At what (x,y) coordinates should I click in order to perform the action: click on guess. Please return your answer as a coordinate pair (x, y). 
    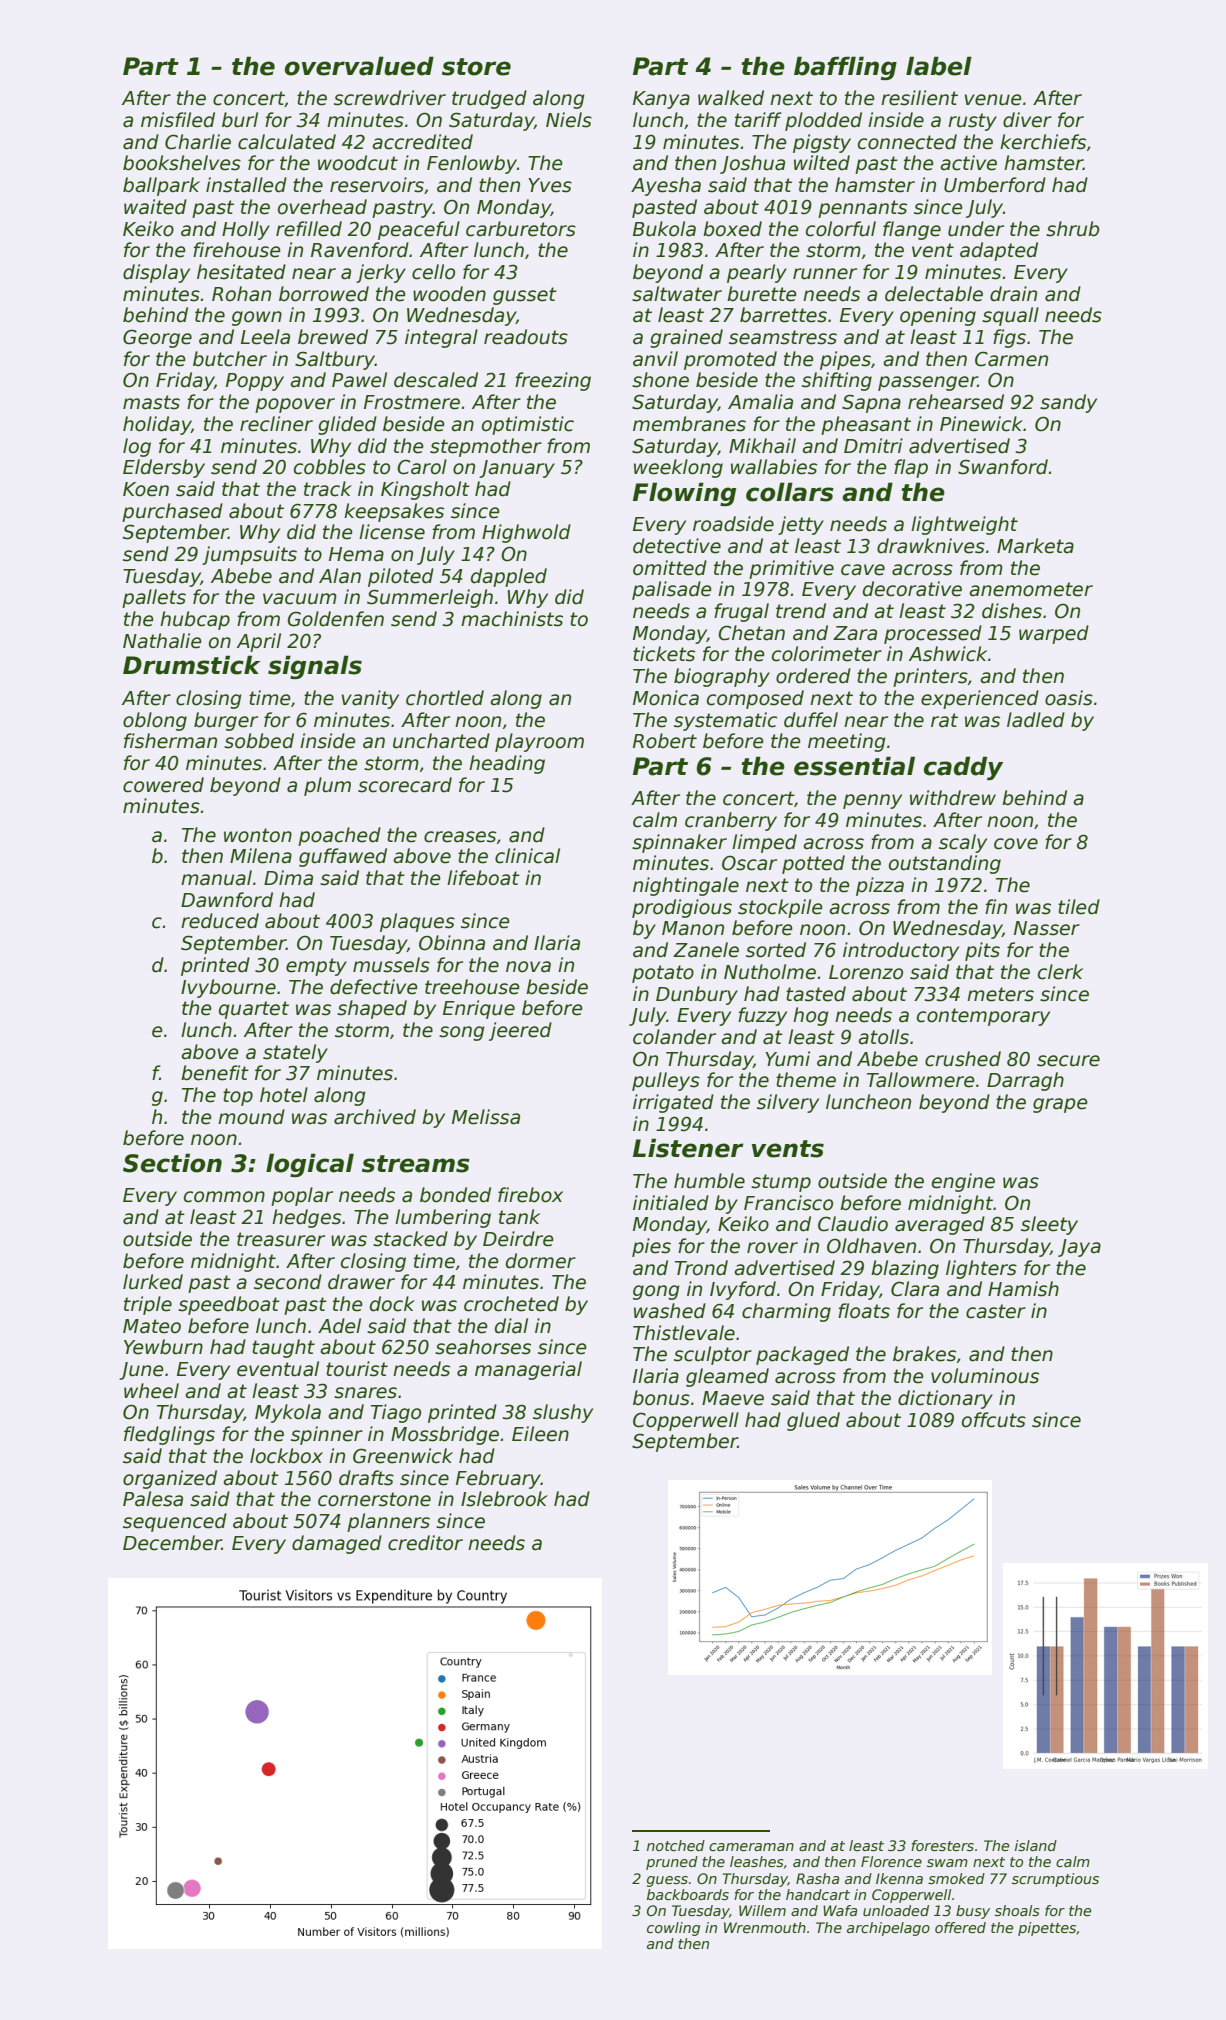
    Looking at the image, I should click on (667, 1881).
